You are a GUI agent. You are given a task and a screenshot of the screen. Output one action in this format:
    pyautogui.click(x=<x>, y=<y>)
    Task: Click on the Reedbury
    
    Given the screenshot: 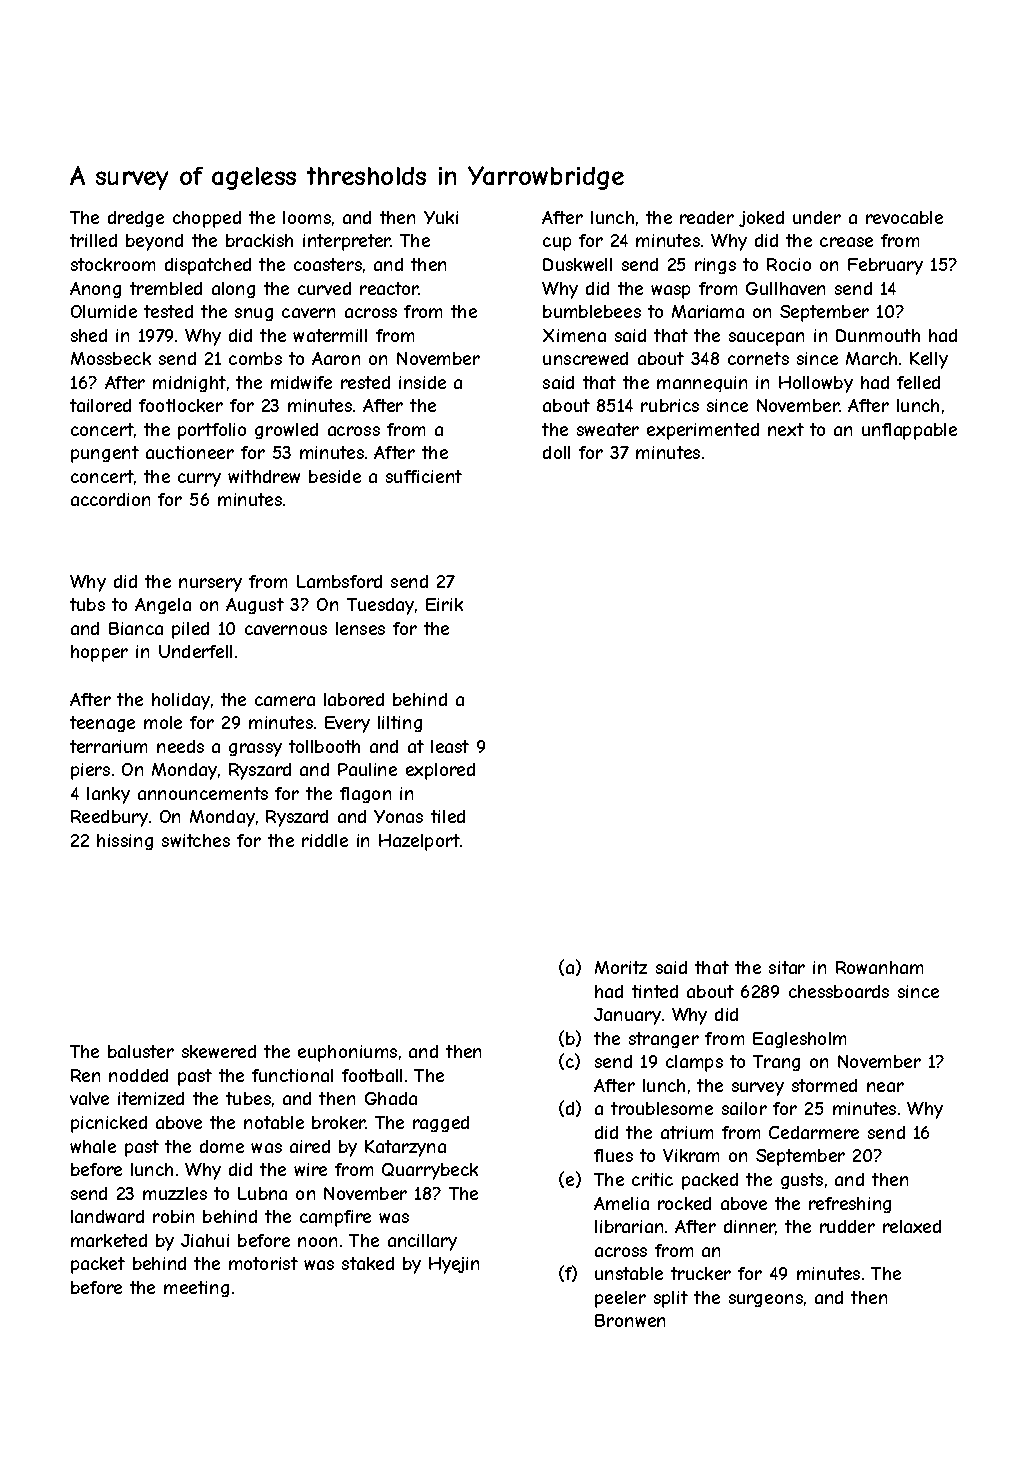 What is the action you would take?
    pyautogui.click(x=109, y=818)
